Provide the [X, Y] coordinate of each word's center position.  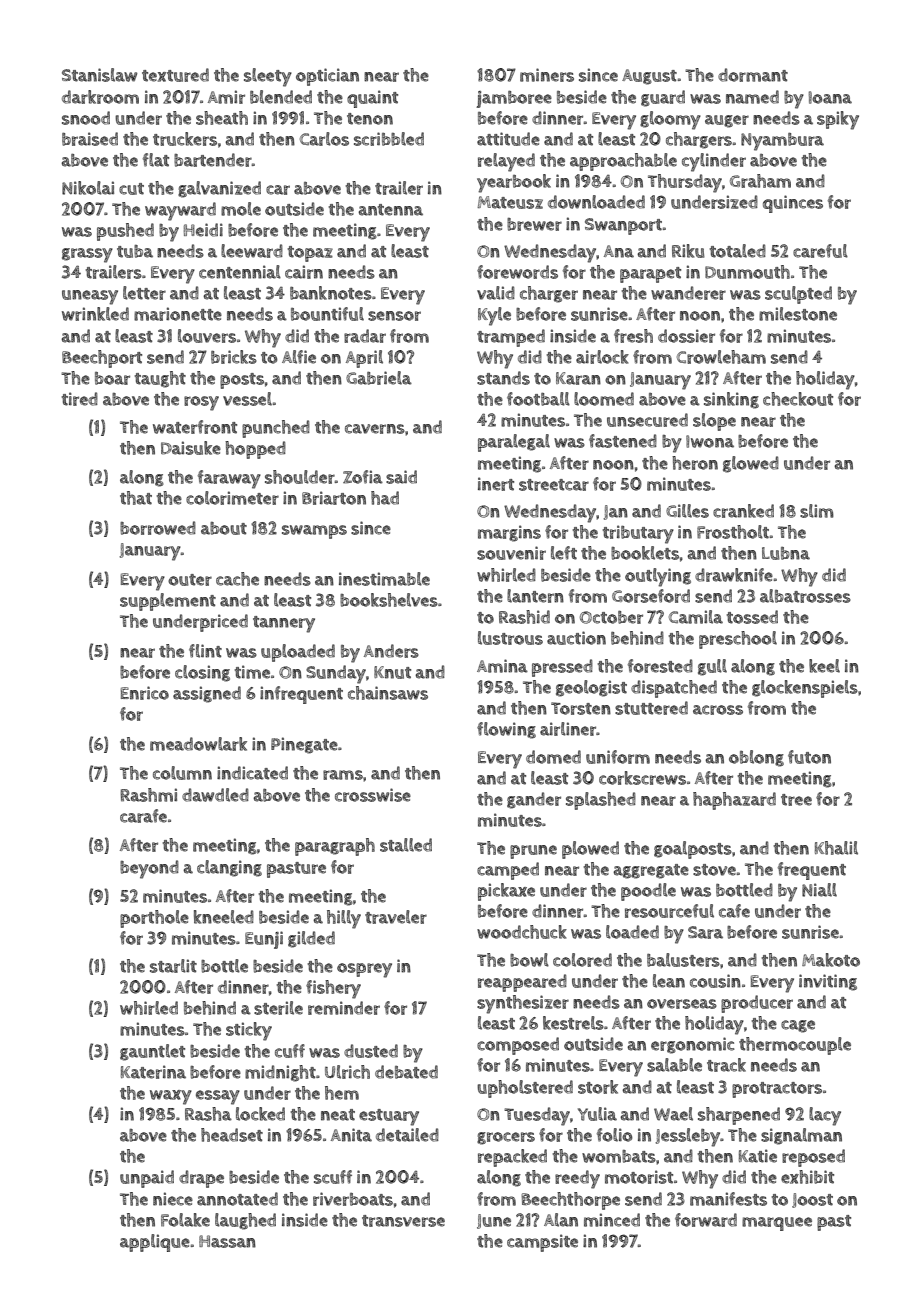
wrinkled [95, 314]
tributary [638, 534]
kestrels [573, 1023]
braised [90, 139]
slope [714, 422]
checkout [798, 399]
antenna [390, 210]
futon [809, 757]
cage [798, 1026]
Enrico [145, 693]
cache [237, 579]
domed [553, 757]
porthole [154, 919]
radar [365, 336]
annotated [237, 1199]
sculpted [798, 295]
